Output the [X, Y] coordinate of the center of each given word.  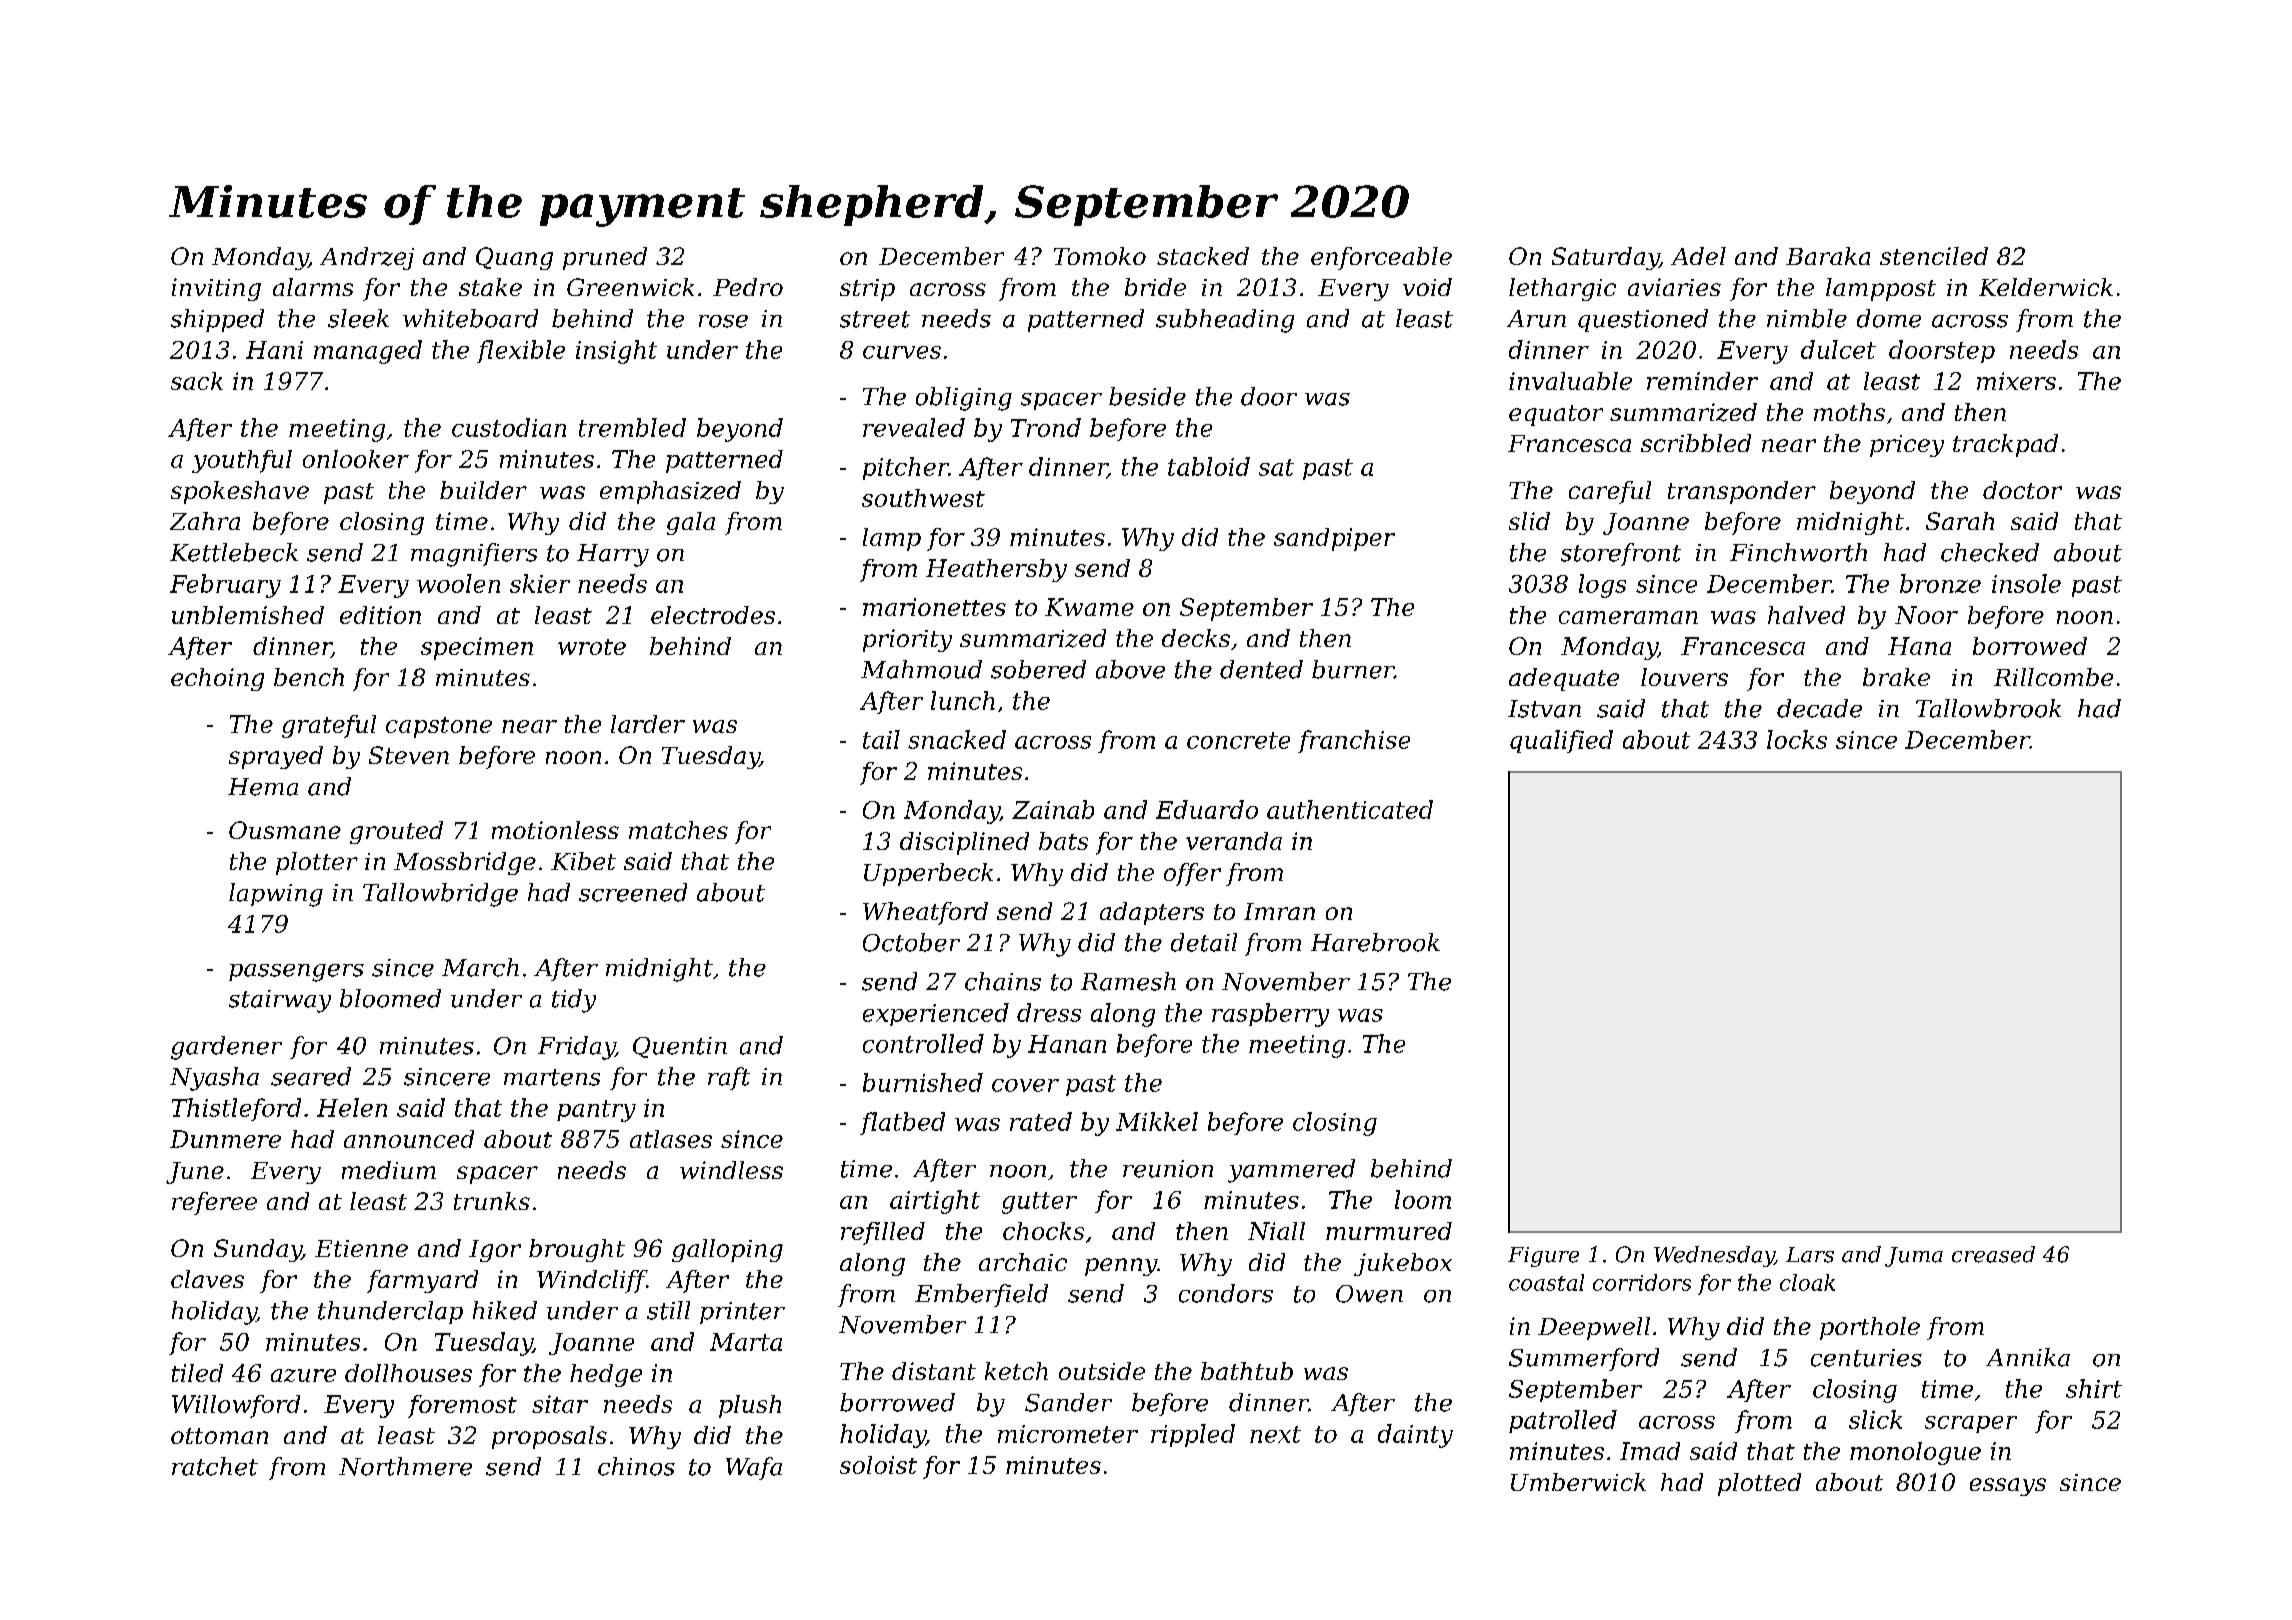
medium [389, 1170]
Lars [1810, 1255]
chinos [636, 1466]
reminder [1702, 381]
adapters [1152, 913]
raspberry [1270, 1015]
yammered [1291, 1171]
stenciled [1934, 256]
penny [1121, 1267]
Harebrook [1375, 942]
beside [1147, 396]
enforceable [1381, 258]
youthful [242, 461]
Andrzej [367, 258]
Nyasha [214, 1079]
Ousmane [285, 830]
